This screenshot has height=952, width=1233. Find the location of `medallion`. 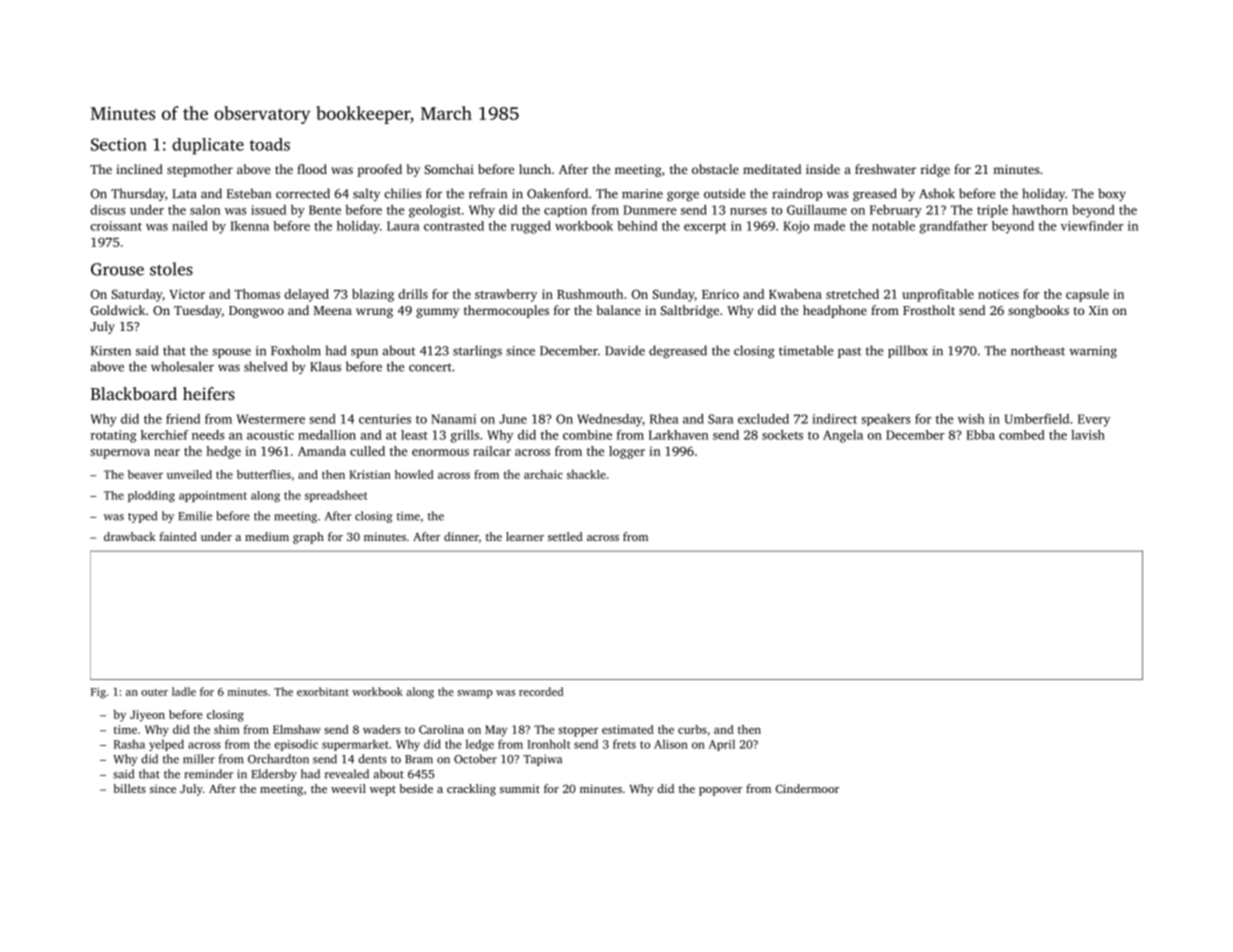

medallion is located at coordinates (327, 435).
